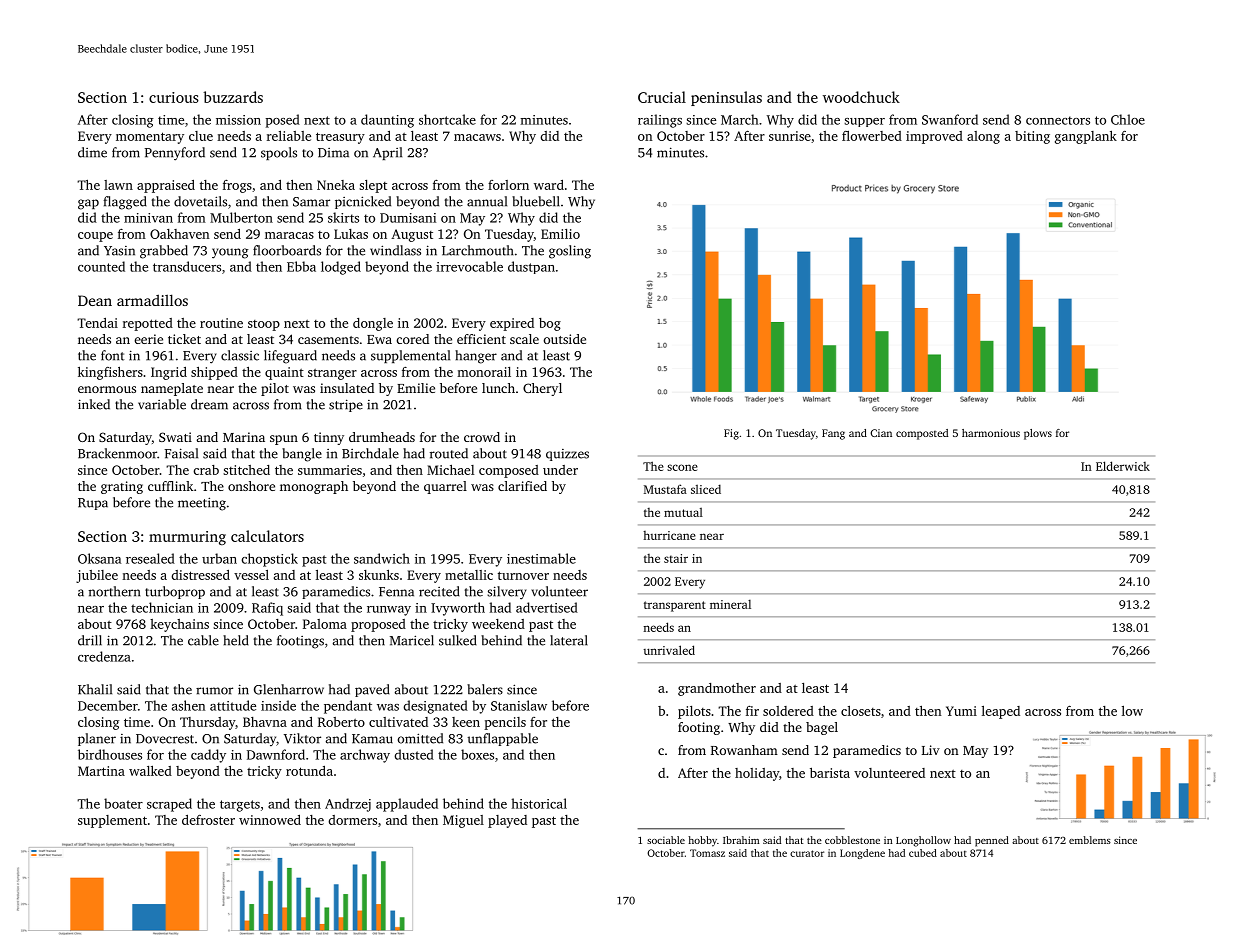 Image resolution: width=1233 pixels, height=952 pixels. What do you see at coordinates (662, 97) in the page?
I see `Crucial` at bounding box center [662, 97].
